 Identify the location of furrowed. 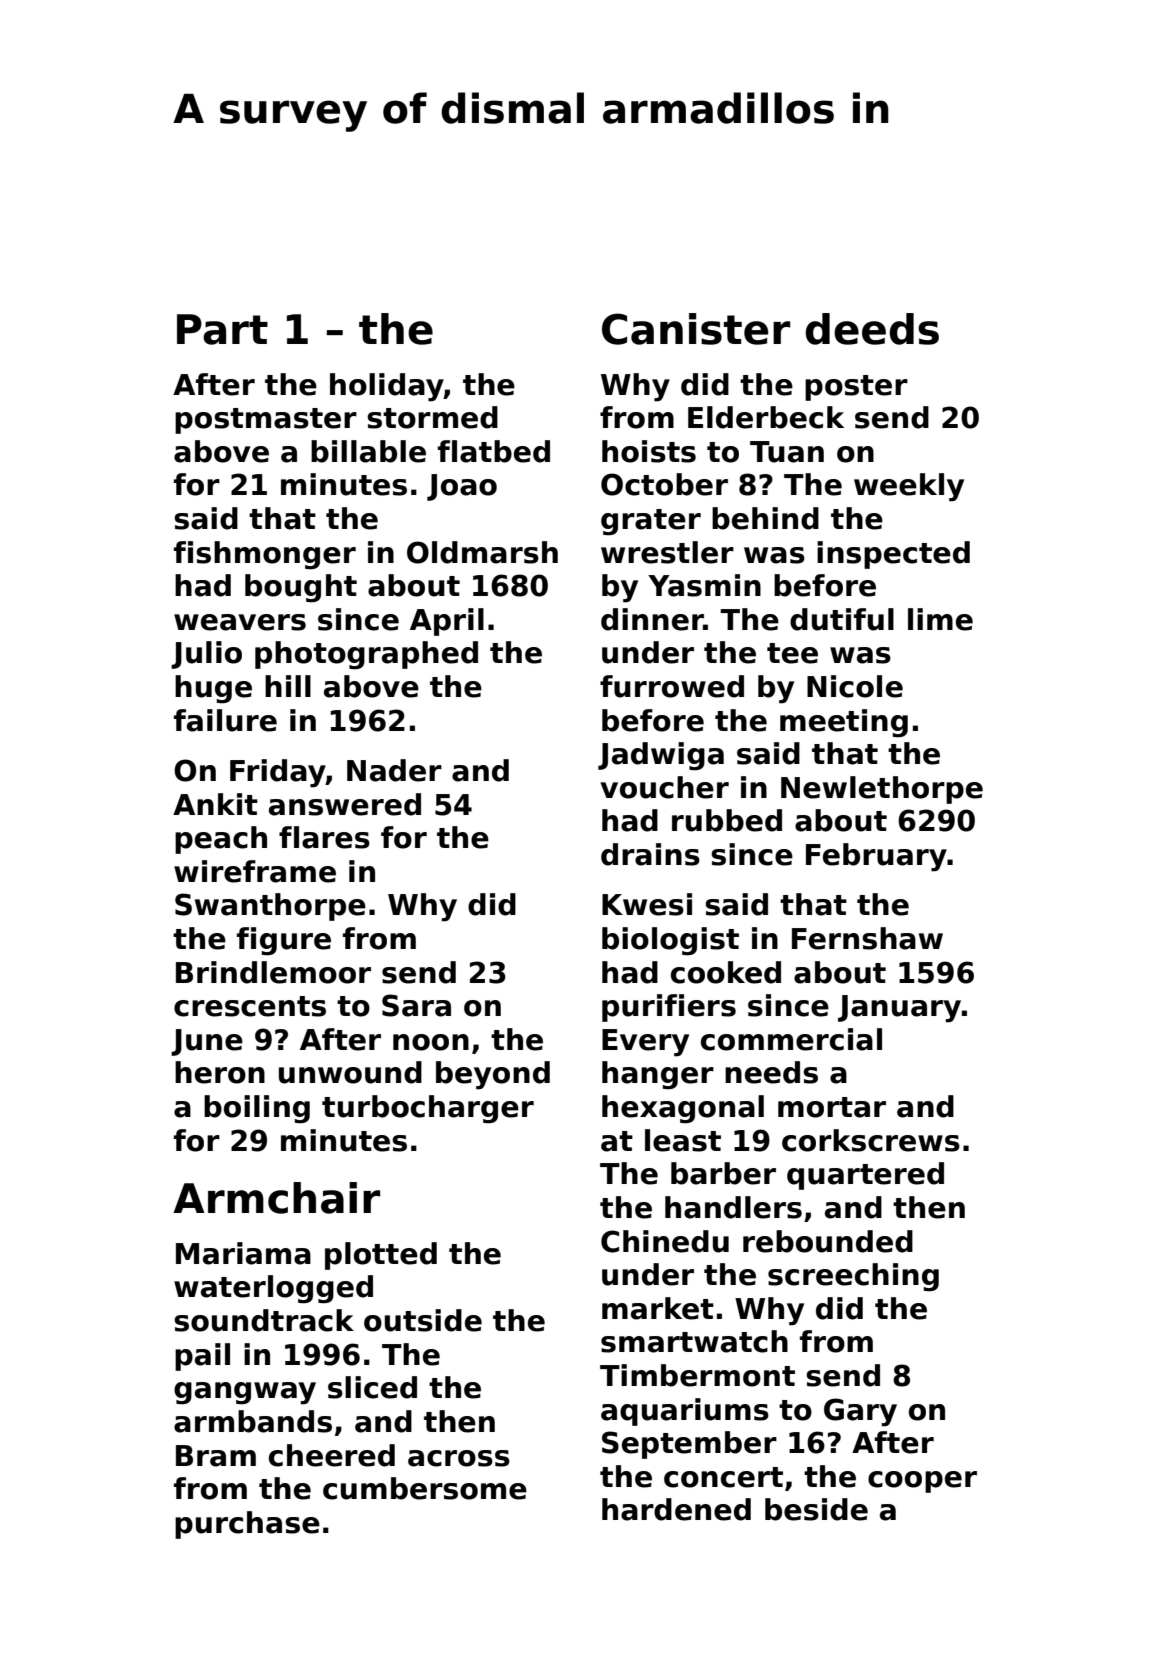
(672, 686).
